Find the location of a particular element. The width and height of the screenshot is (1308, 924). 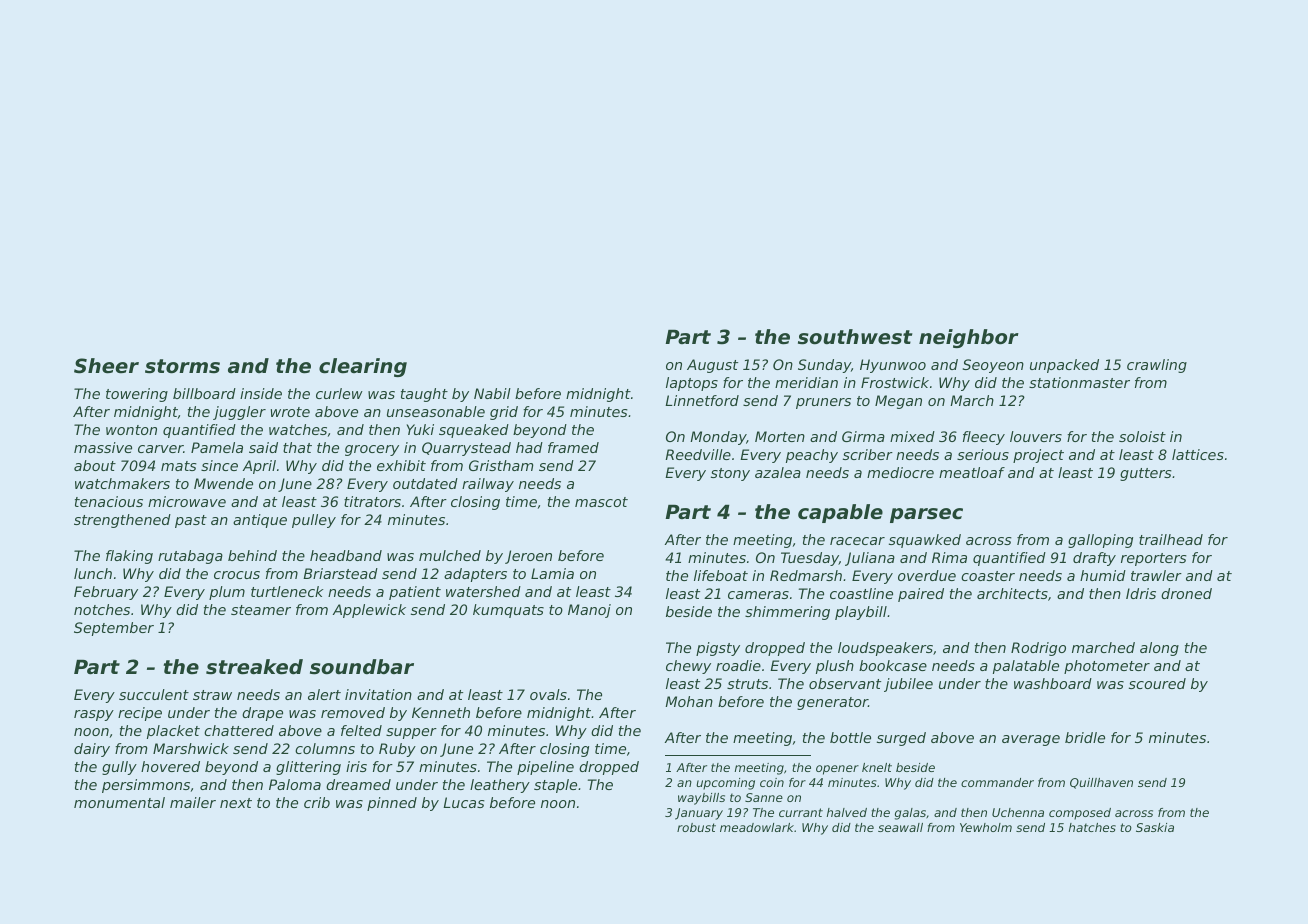

mascot is located at coordinates (601, 502).
